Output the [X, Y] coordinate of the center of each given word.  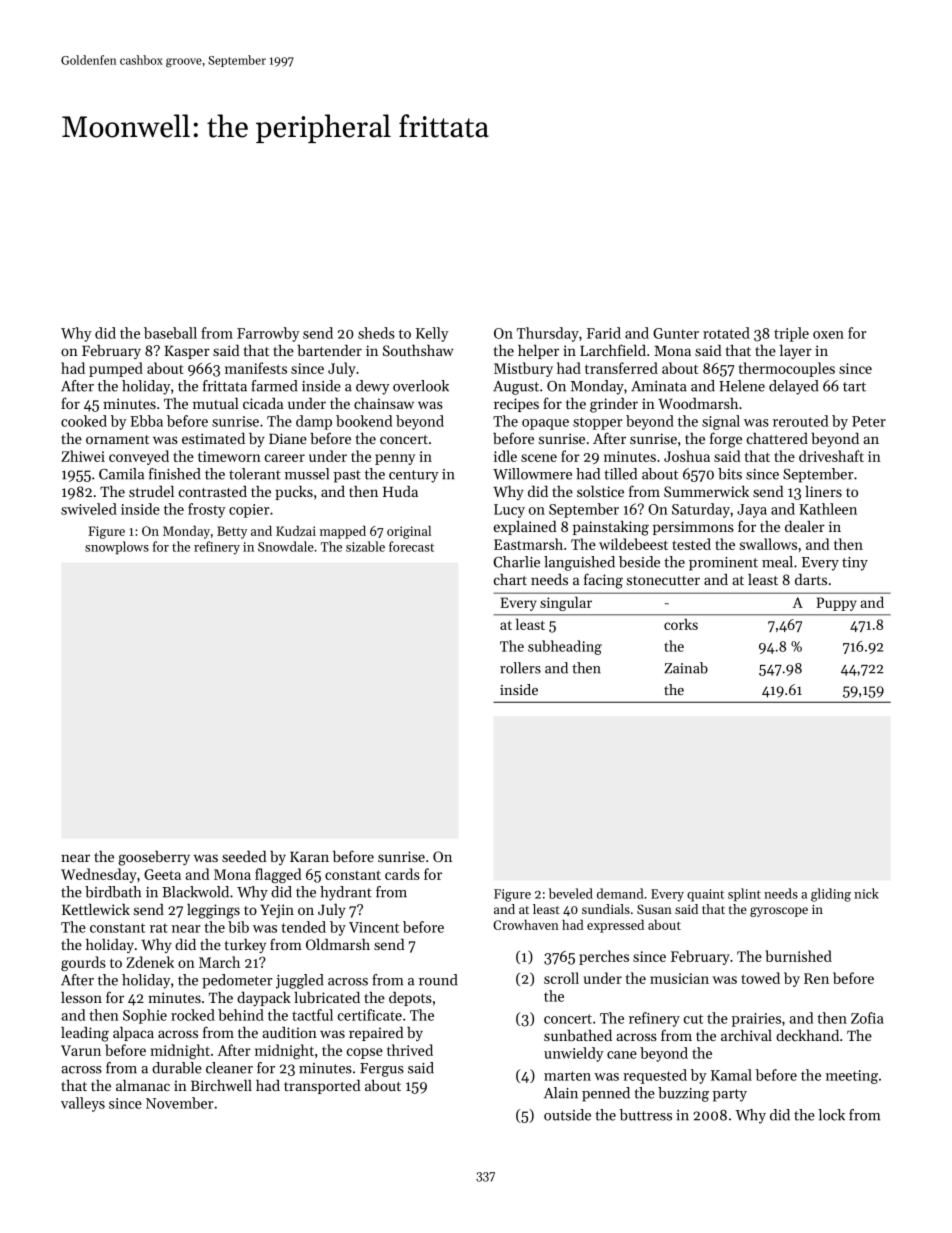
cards [402, 874]
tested [691, 544]
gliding [831, 895]
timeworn [229, 456]
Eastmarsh [528, 544]
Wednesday [99, 875]
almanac [143, 1085]
